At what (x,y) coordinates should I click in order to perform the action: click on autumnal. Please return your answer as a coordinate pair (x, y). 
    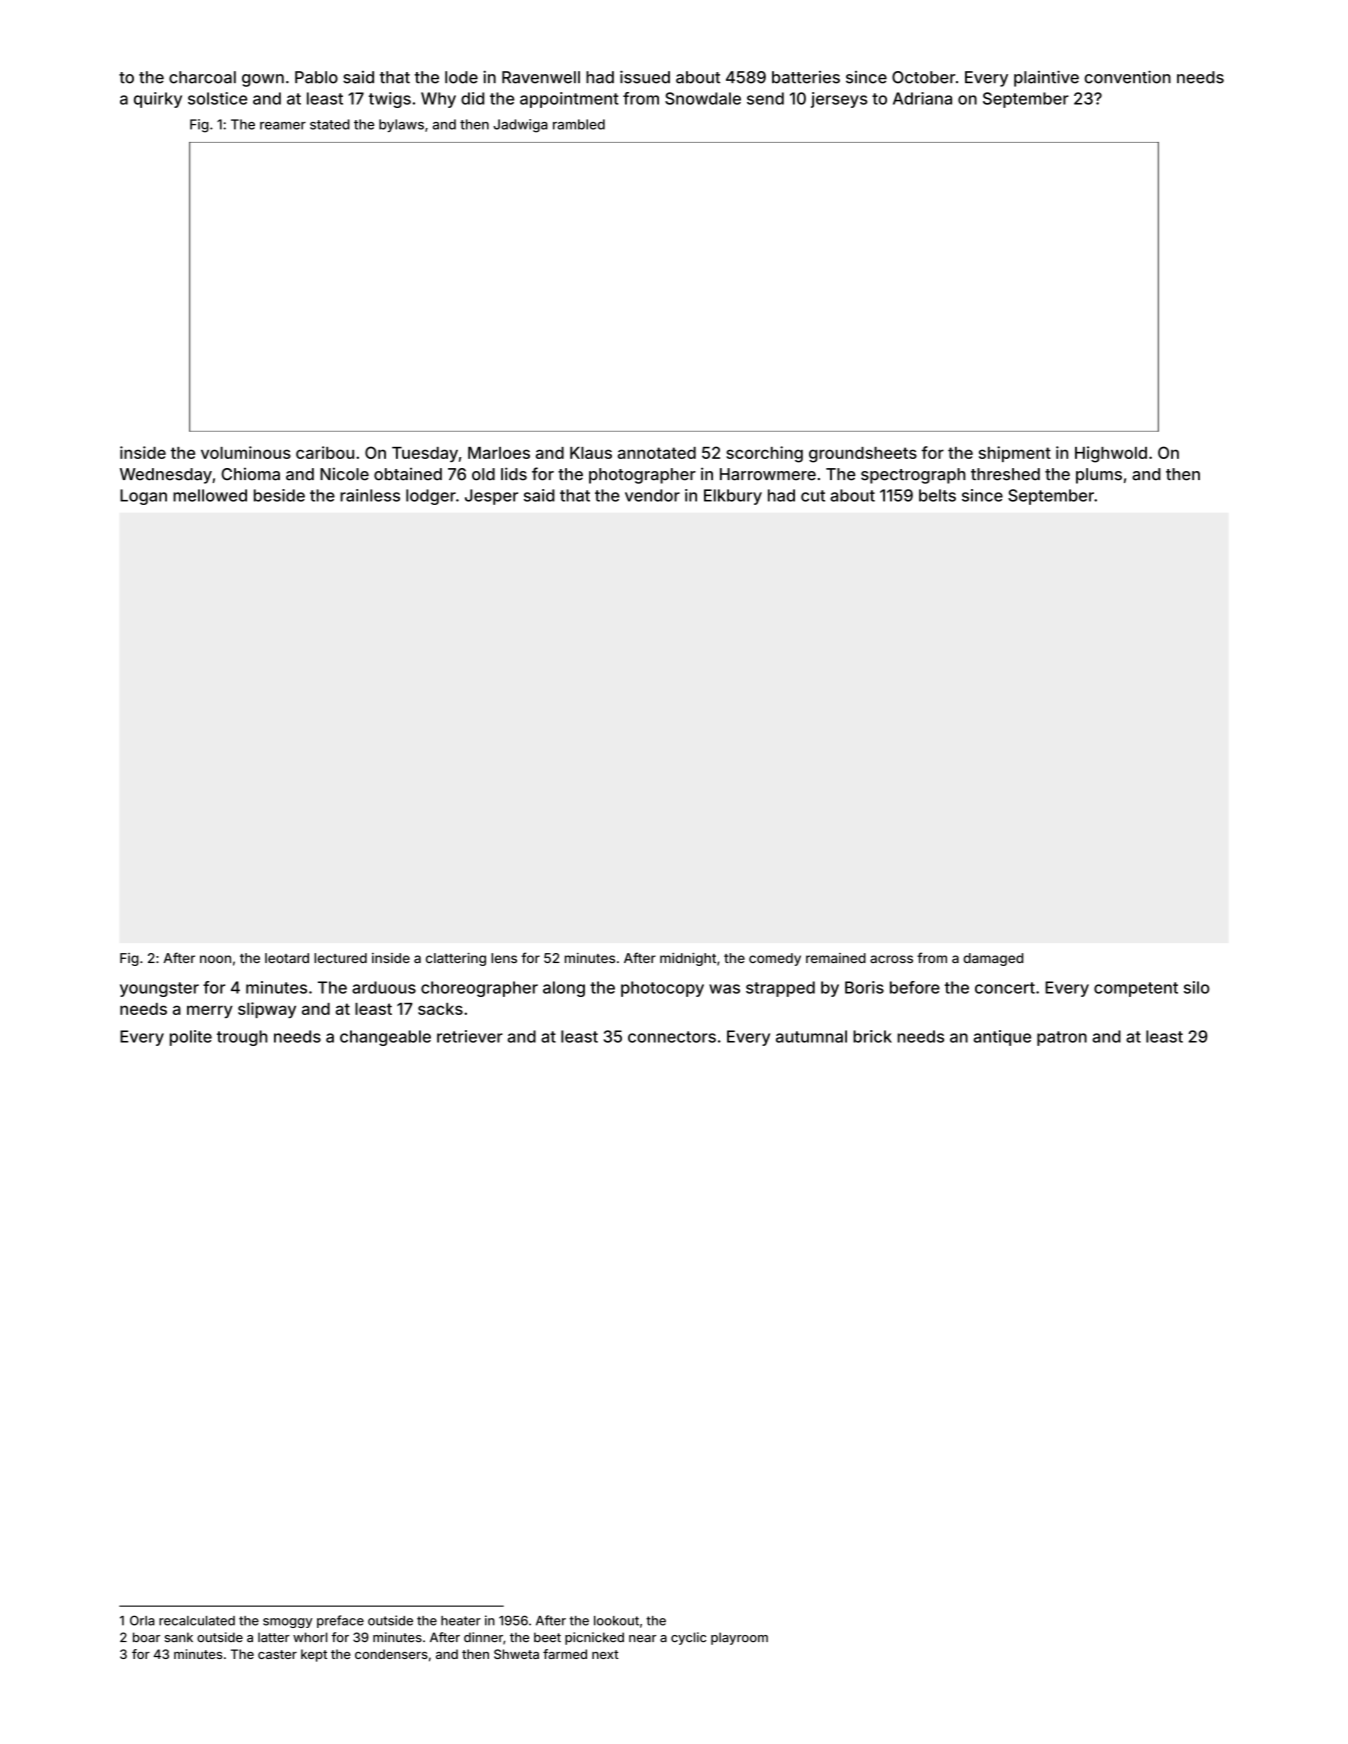
    Looking at the image, I should click on (811, 1036).
